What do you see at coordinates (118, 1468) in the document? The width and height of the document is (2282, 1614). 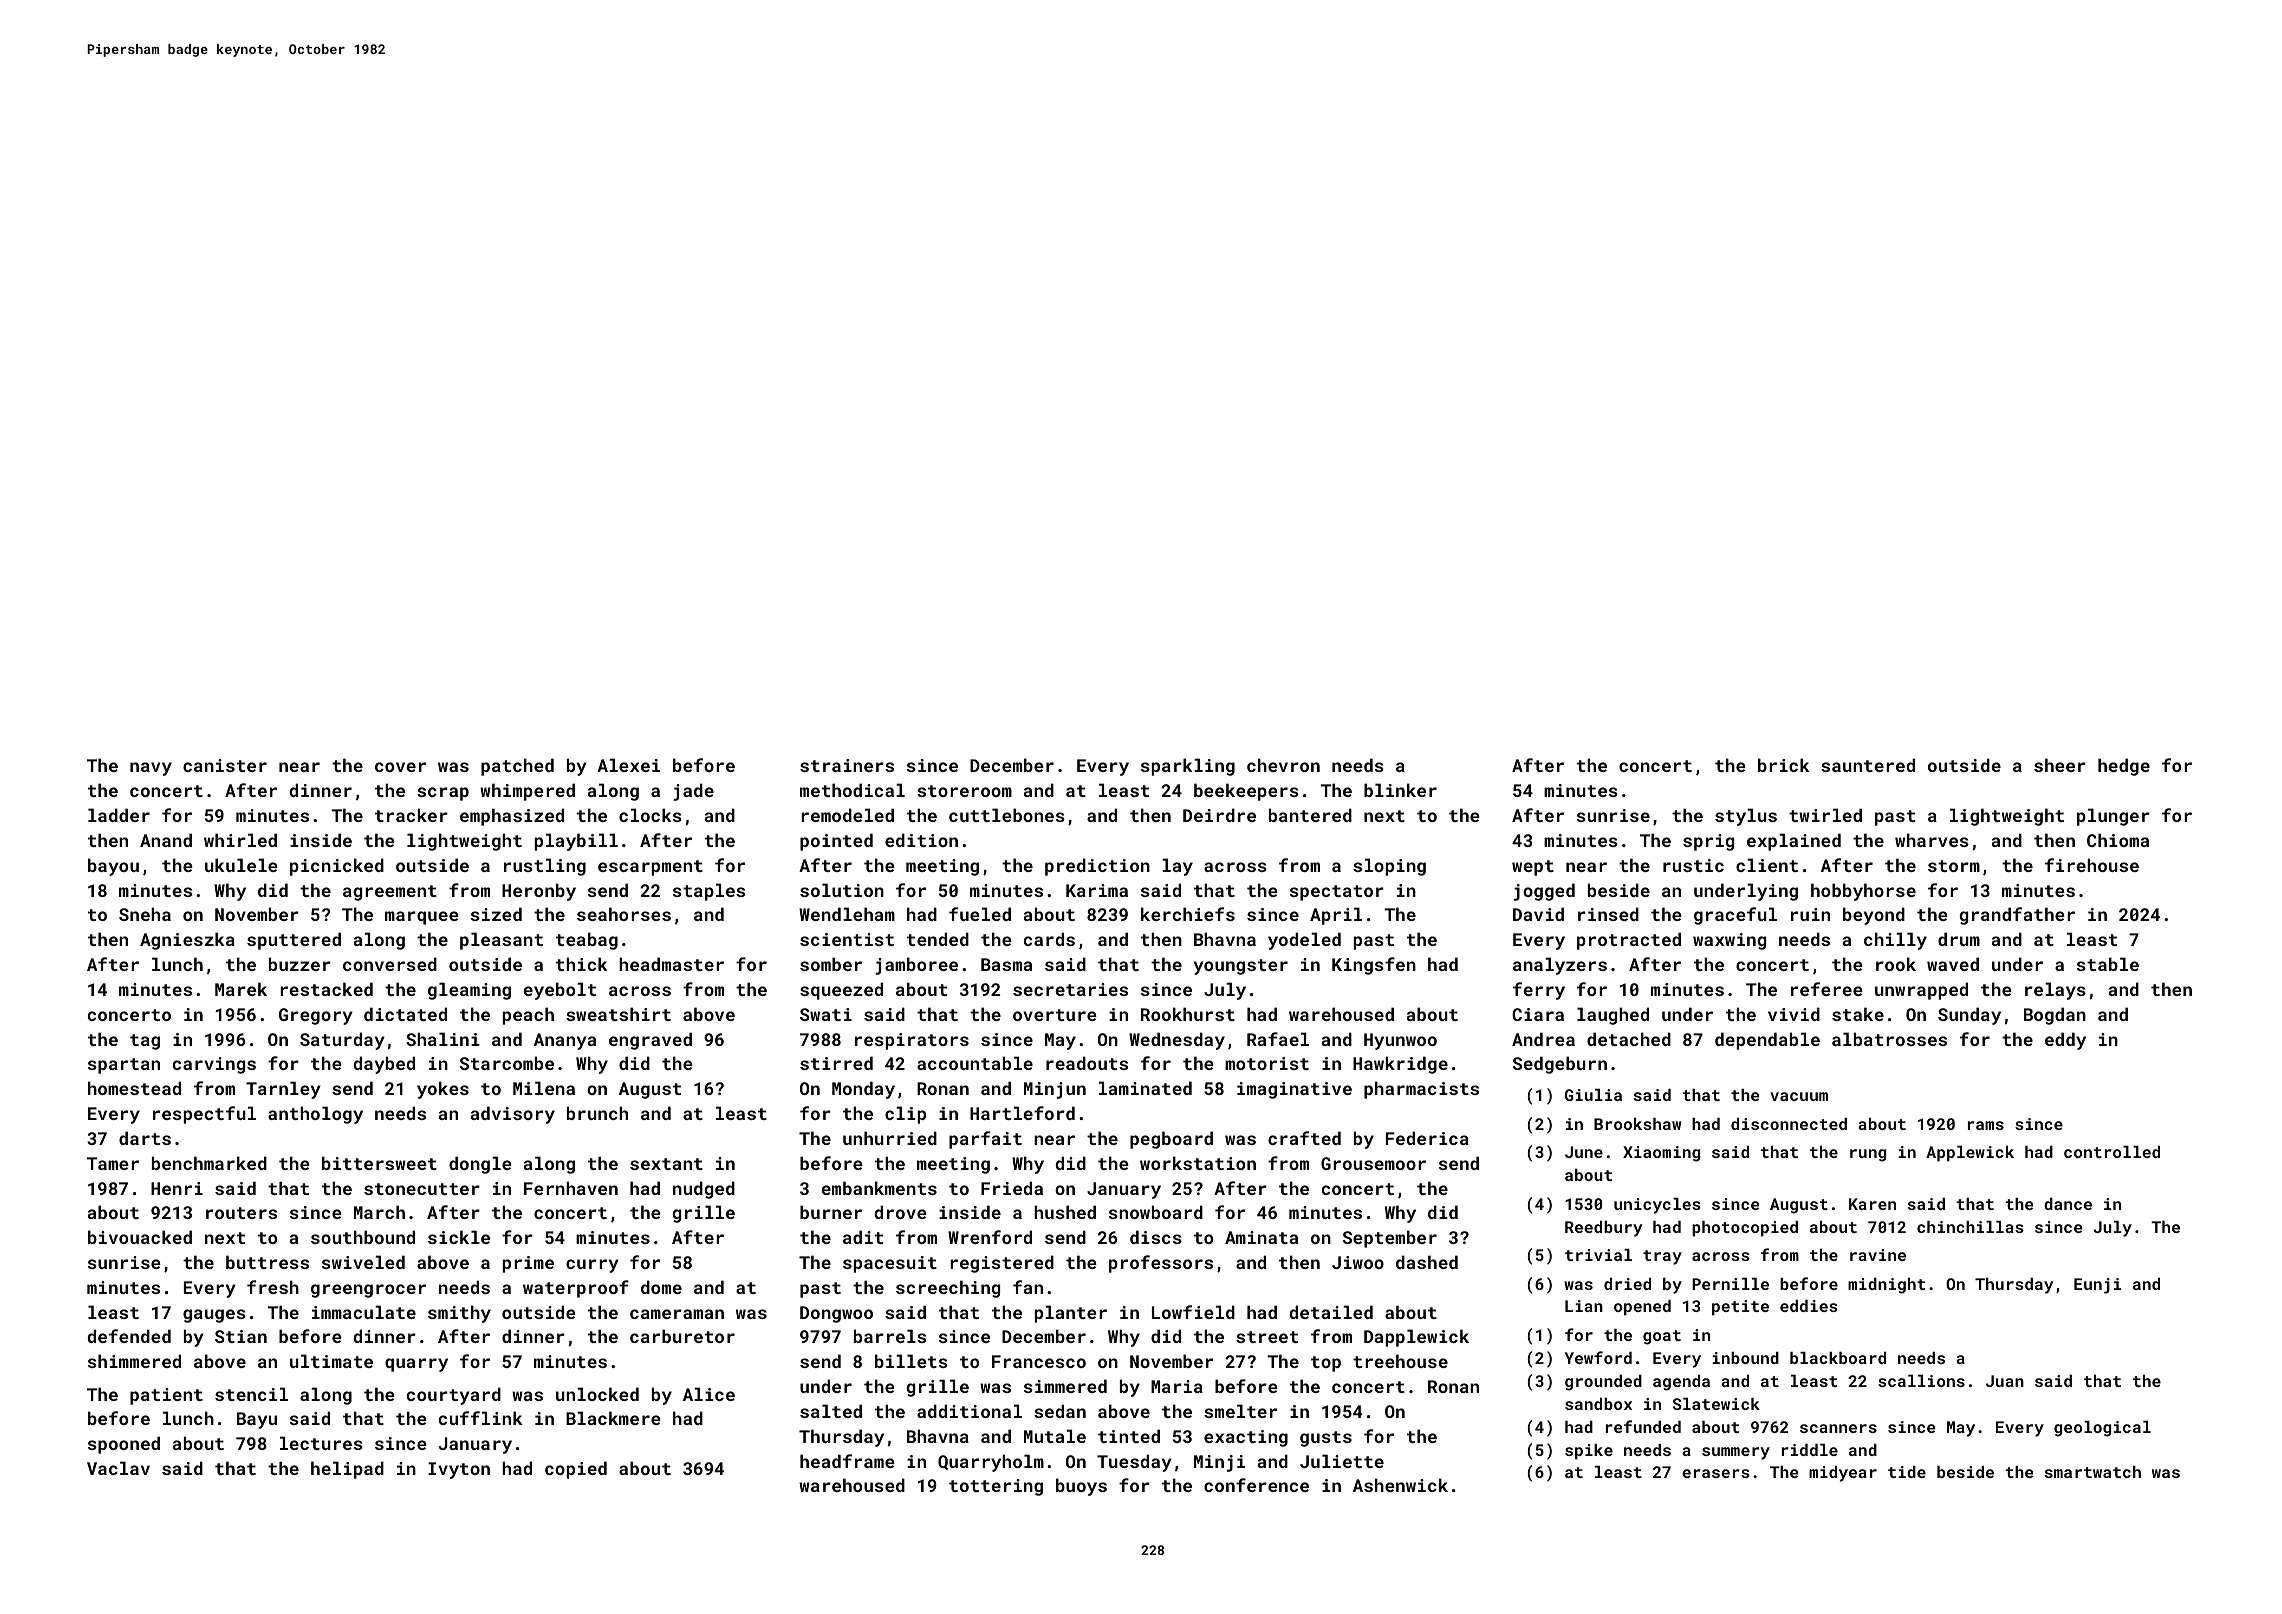 I see `Vaclav` at bounding box center [118, 1468].
